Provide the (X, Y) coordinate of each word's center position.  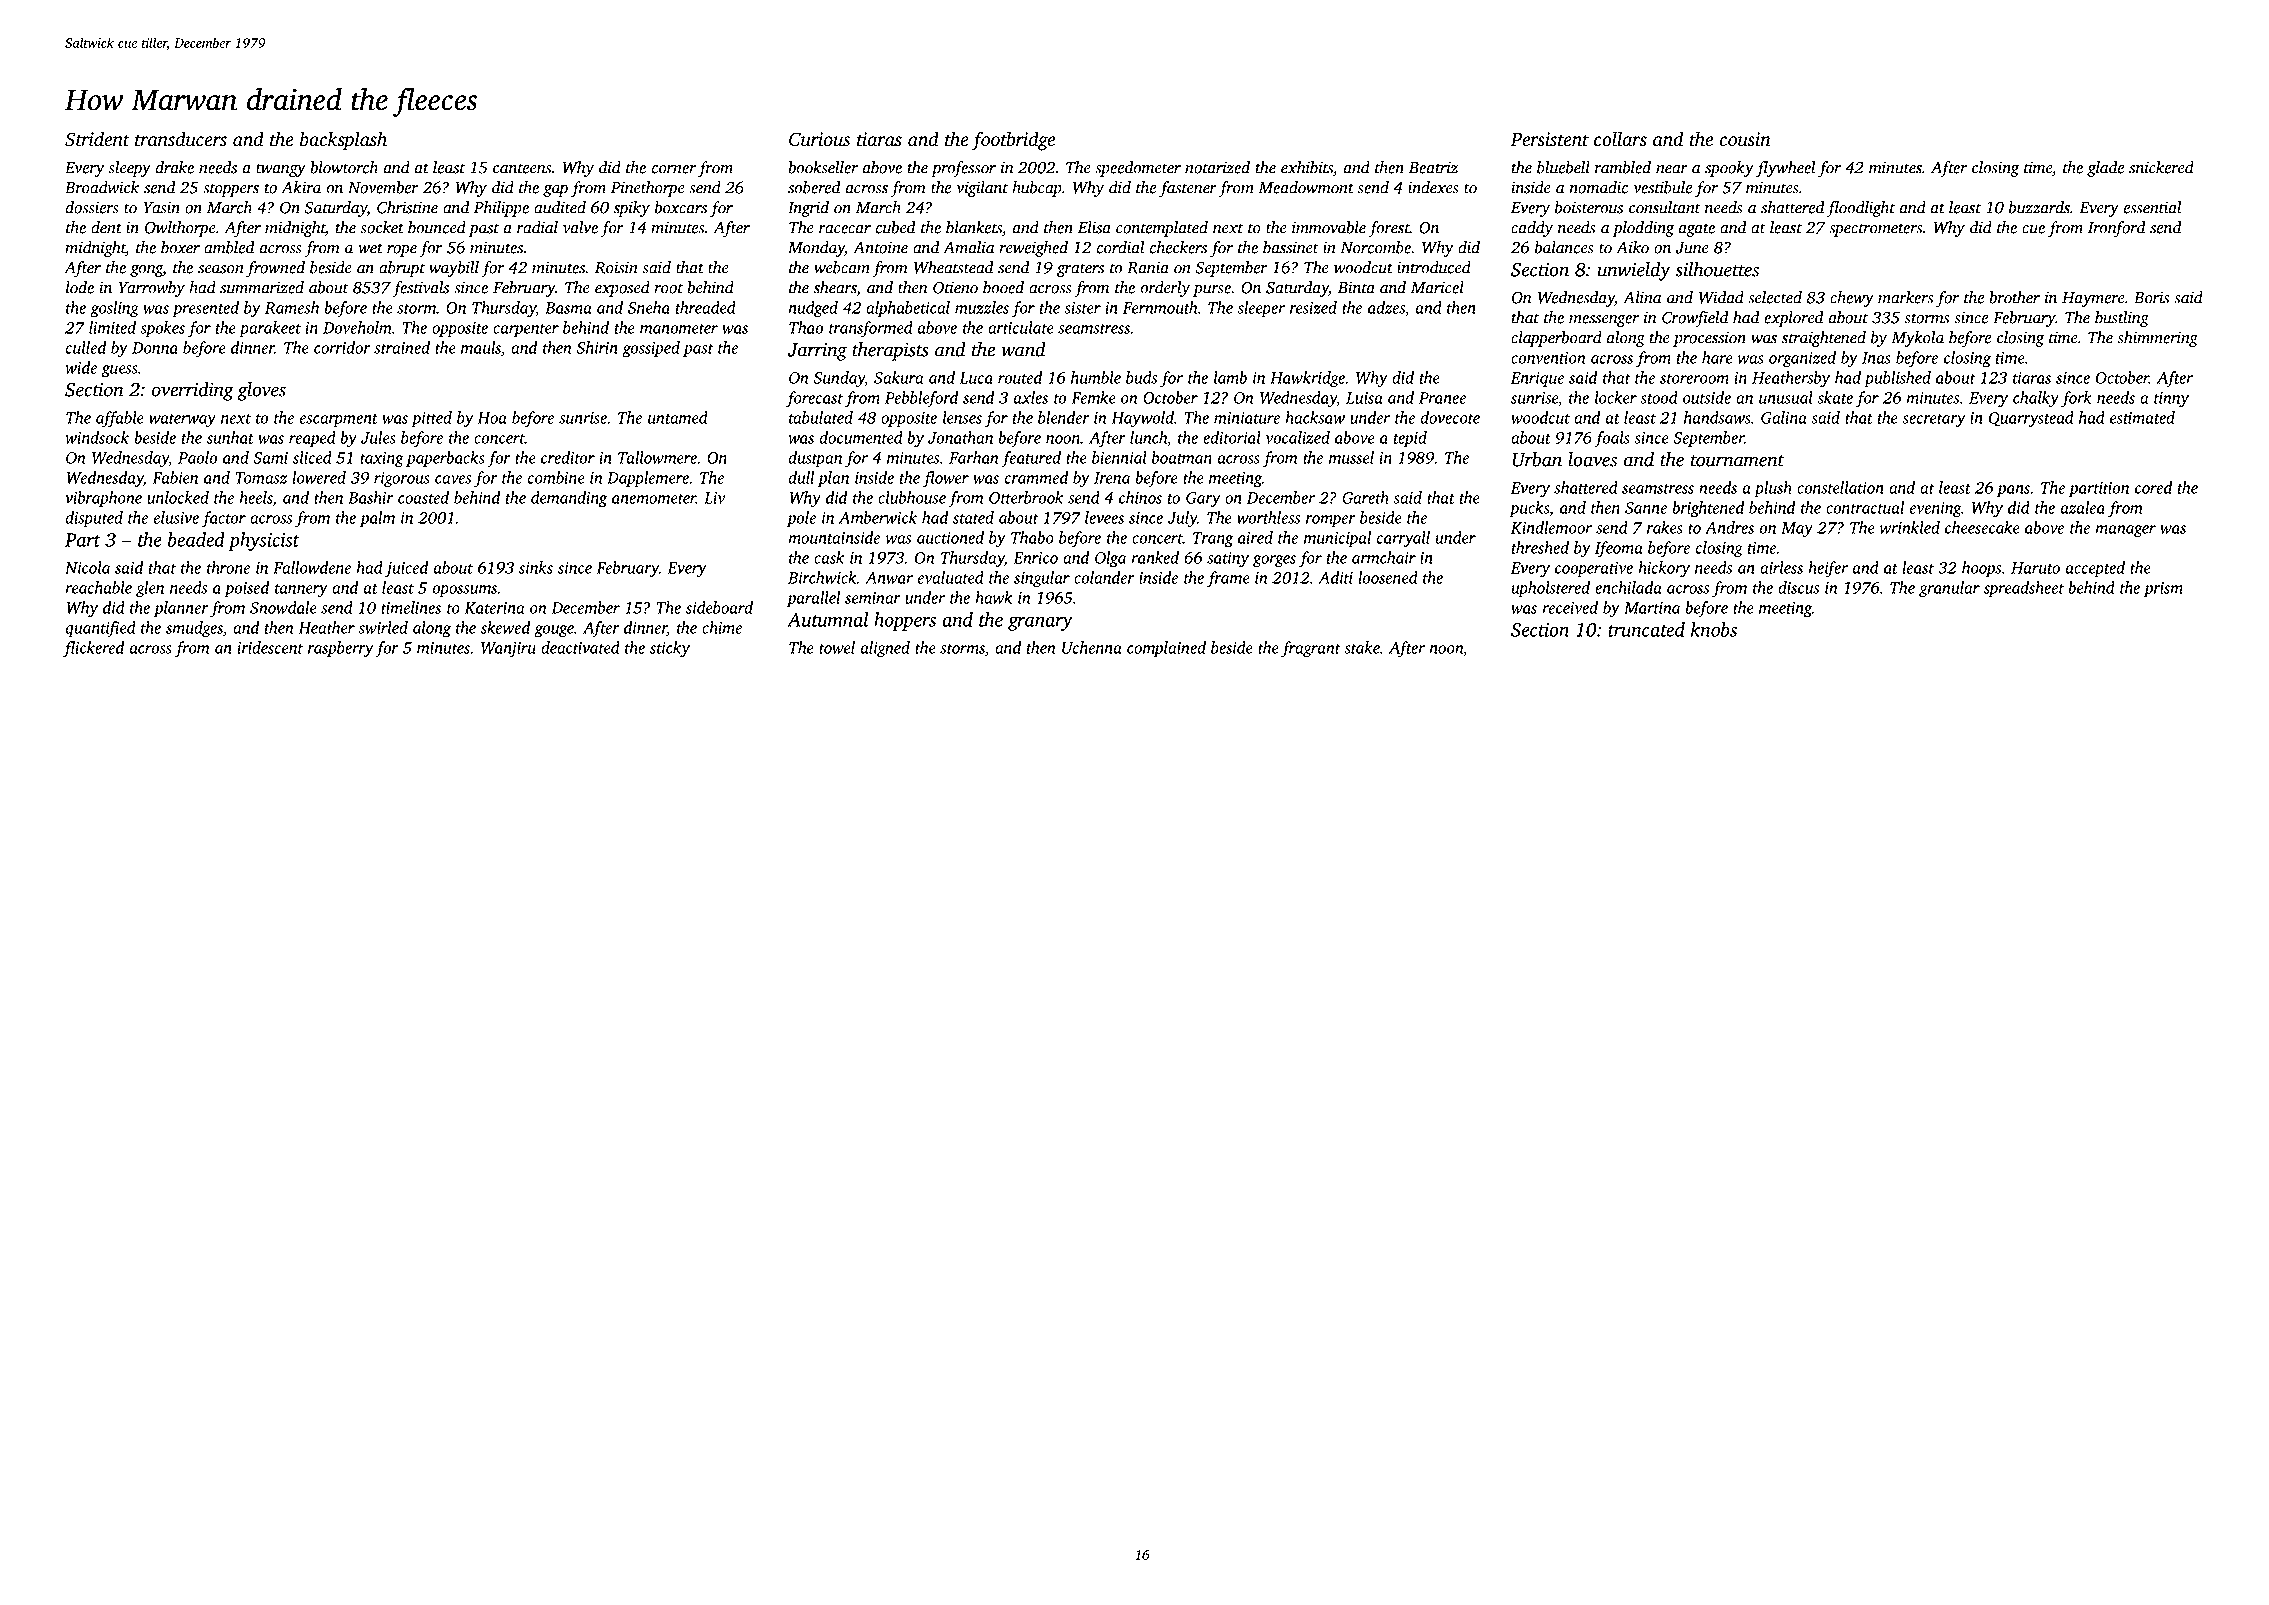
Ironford (2116, 229)
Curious (819, 139)
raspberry (340, 649)
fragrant (1311, 649)
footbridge (1013, 141)
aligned (885, 649)
